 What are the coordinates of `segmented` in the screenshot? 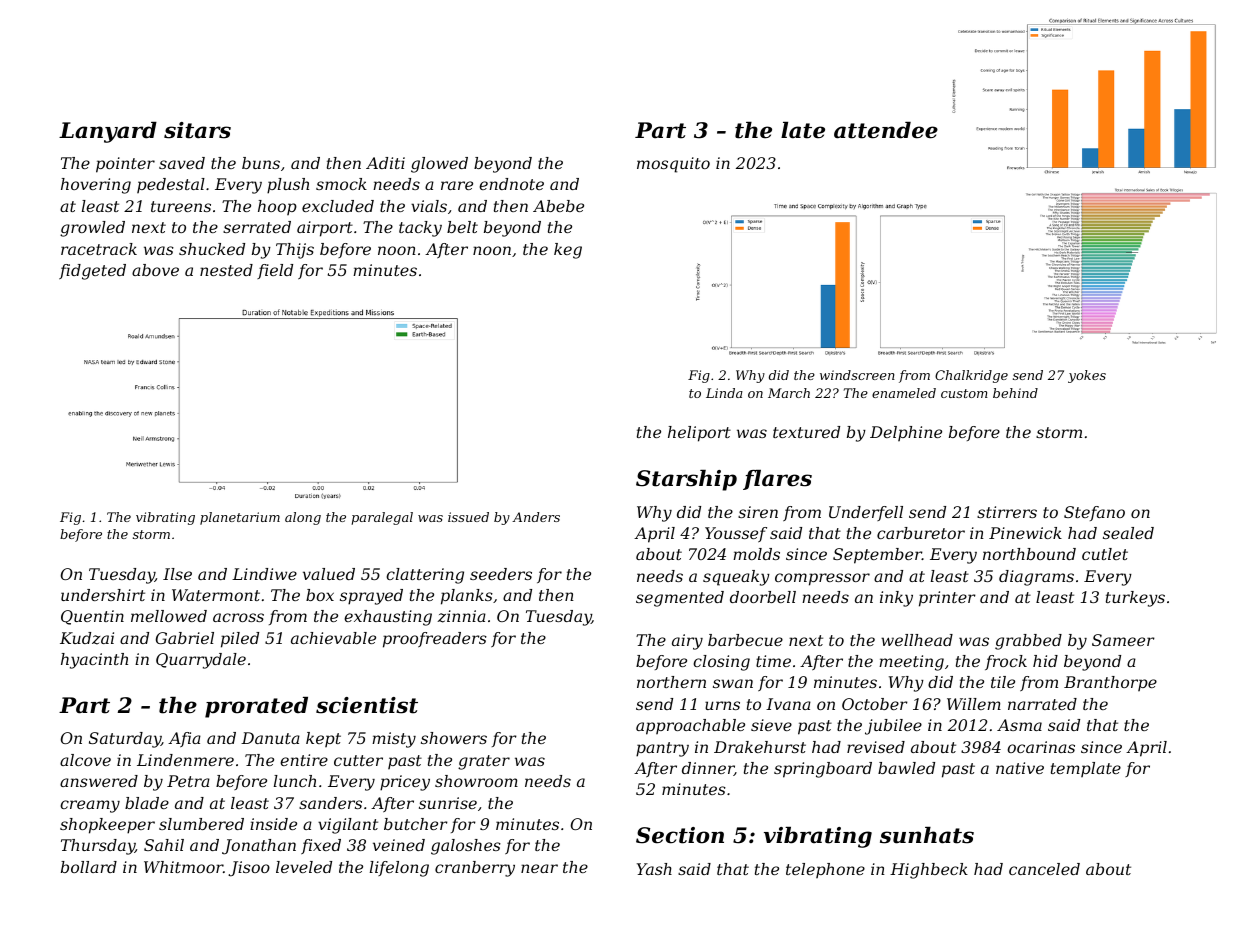 It's located at (680, 599).
